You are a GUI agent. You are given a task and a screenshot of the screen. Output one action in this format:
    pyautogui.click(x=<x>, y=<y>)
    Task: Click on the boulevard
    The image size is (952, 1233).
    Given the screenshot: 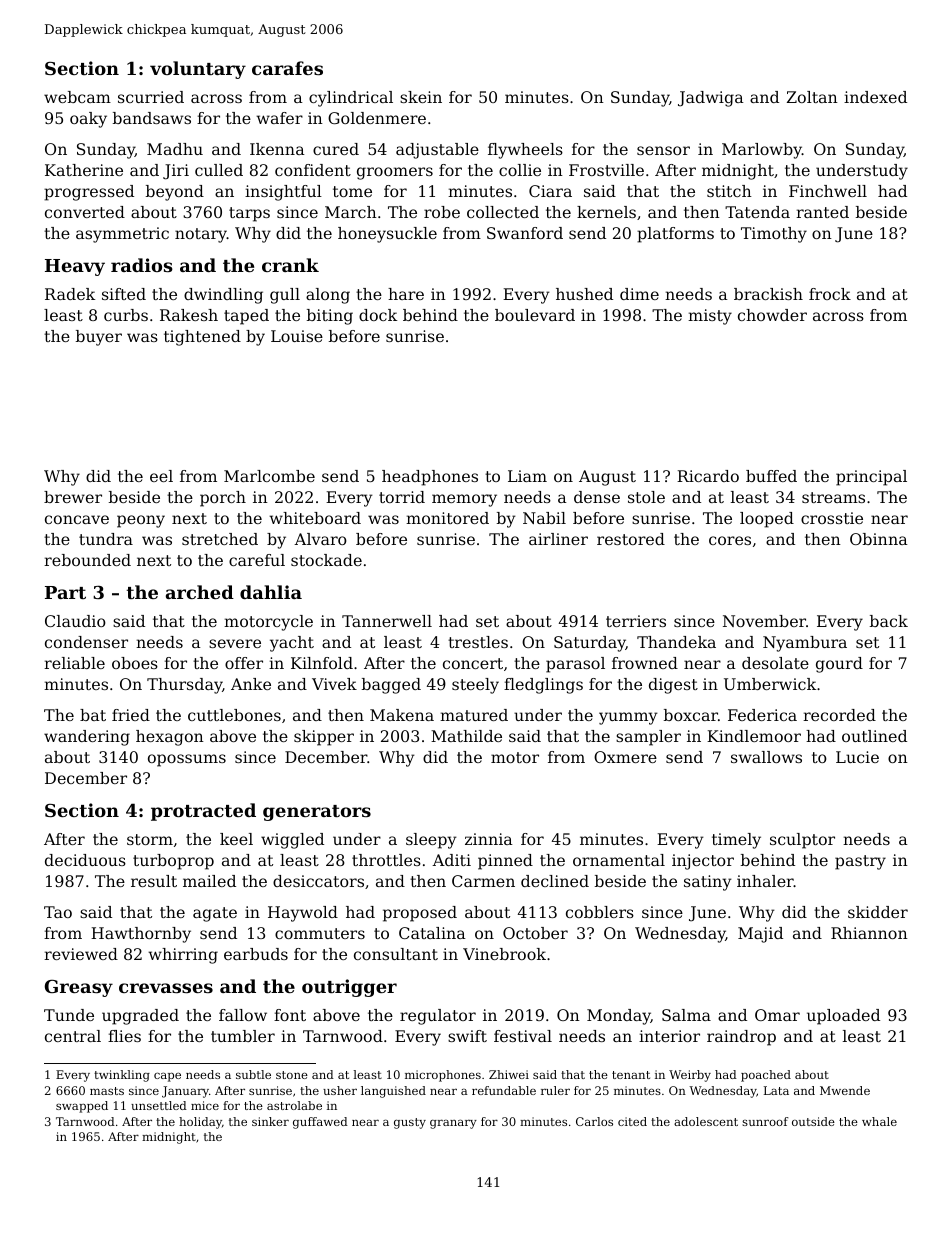 What is the action you would take?
    pyautogui.click(x=535, y=315)
